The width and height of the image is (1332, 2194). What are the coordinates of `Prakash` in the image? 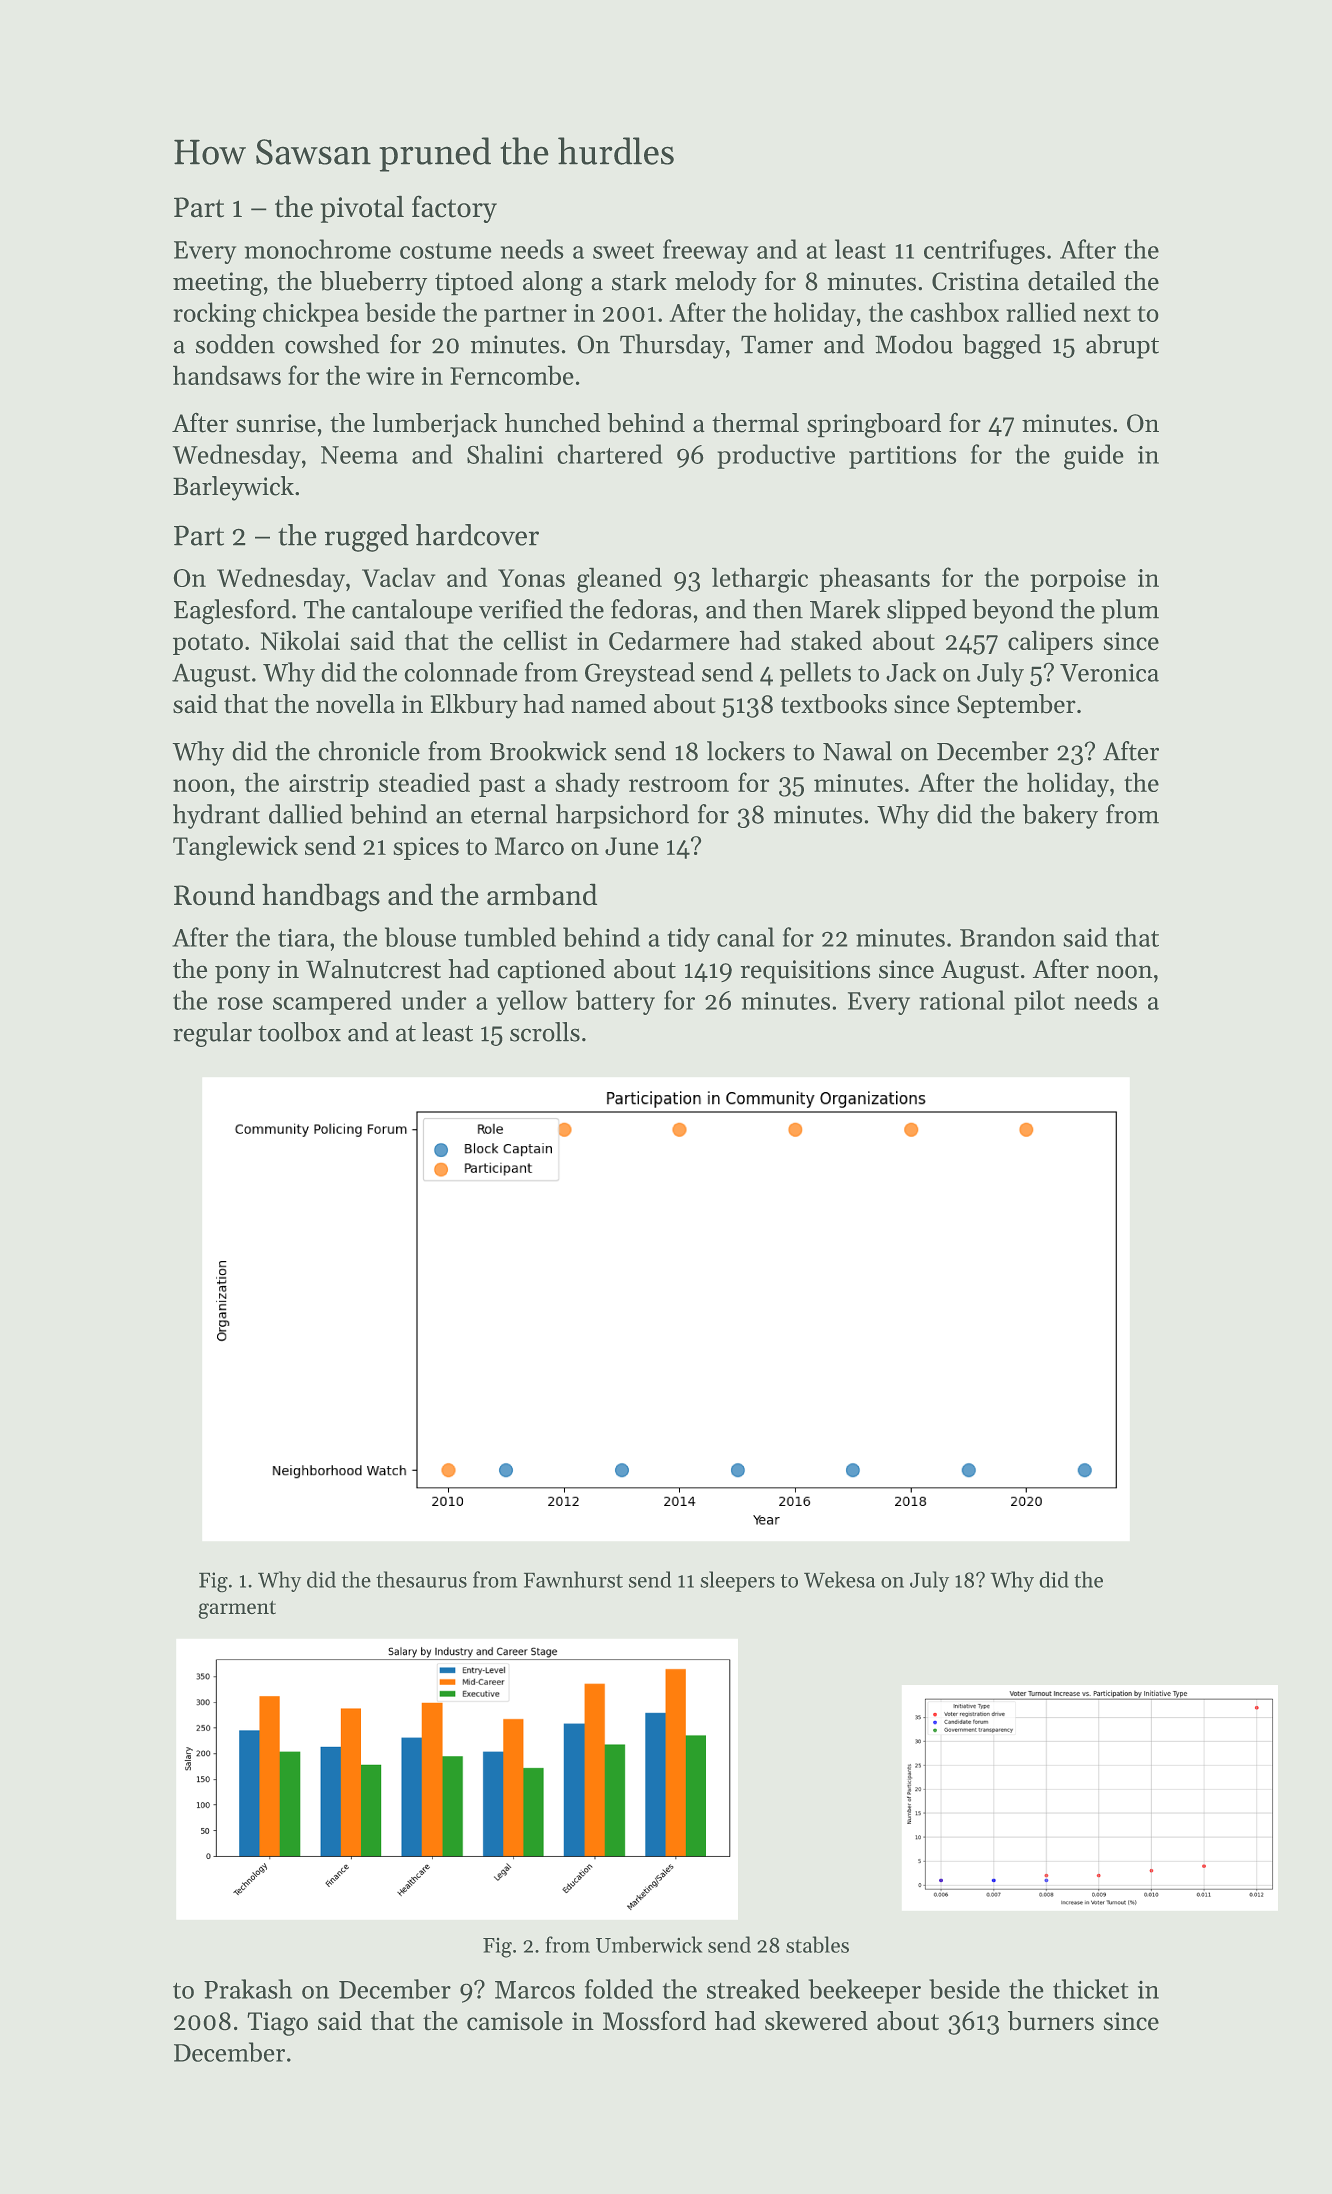 It's located at (248, 1989).
